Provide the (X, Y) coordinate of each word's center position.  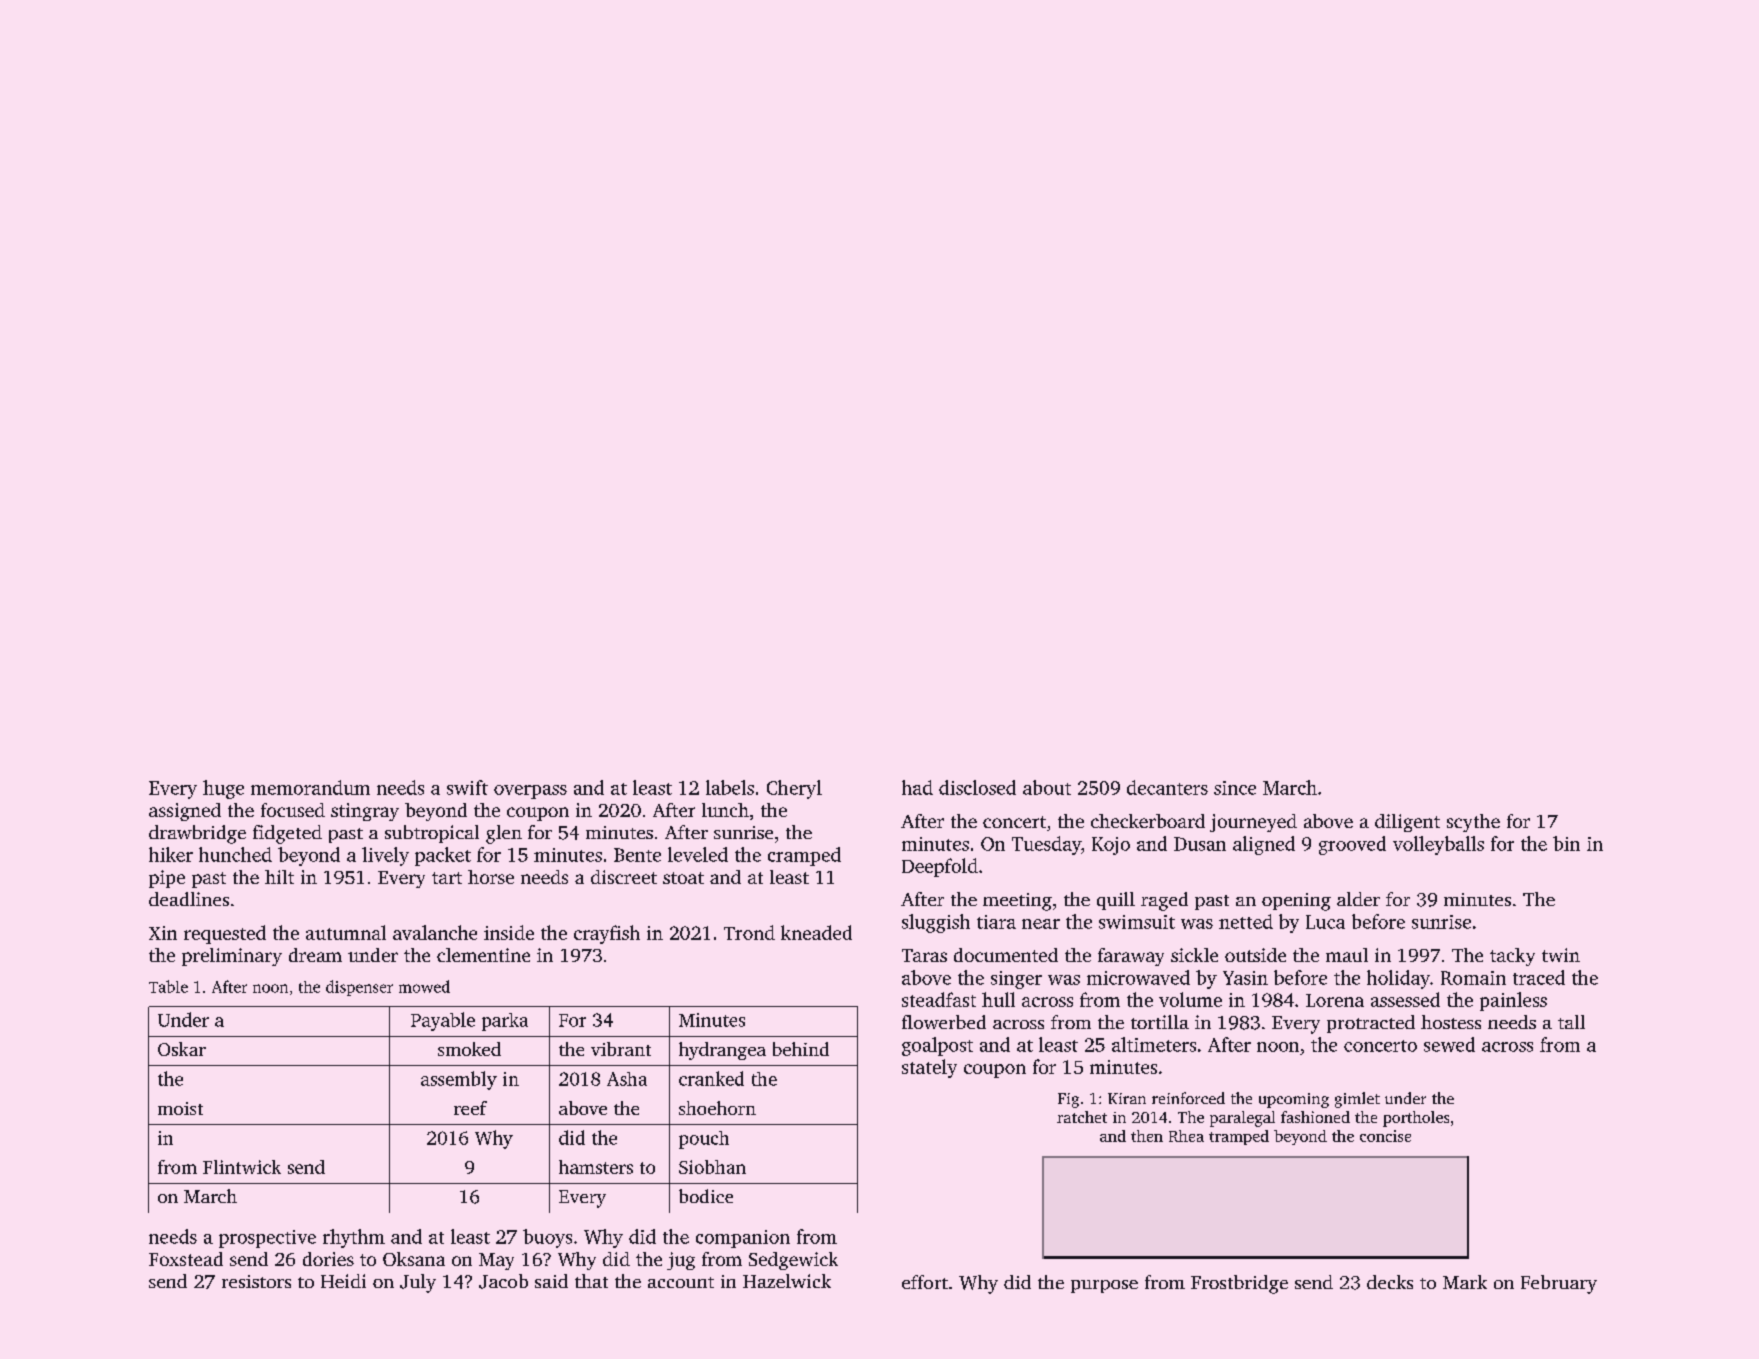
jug (681, 1261)
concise (1385, 1136)
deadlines (189, 899)
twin (1561, 955)
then (1147, 1136)
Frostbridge (1239, 1284)
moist (180, 1108)
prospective (267, 1239)
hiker (171, 854)
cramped (804, 856)
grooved (1352, 845)
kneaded (816, 932)
